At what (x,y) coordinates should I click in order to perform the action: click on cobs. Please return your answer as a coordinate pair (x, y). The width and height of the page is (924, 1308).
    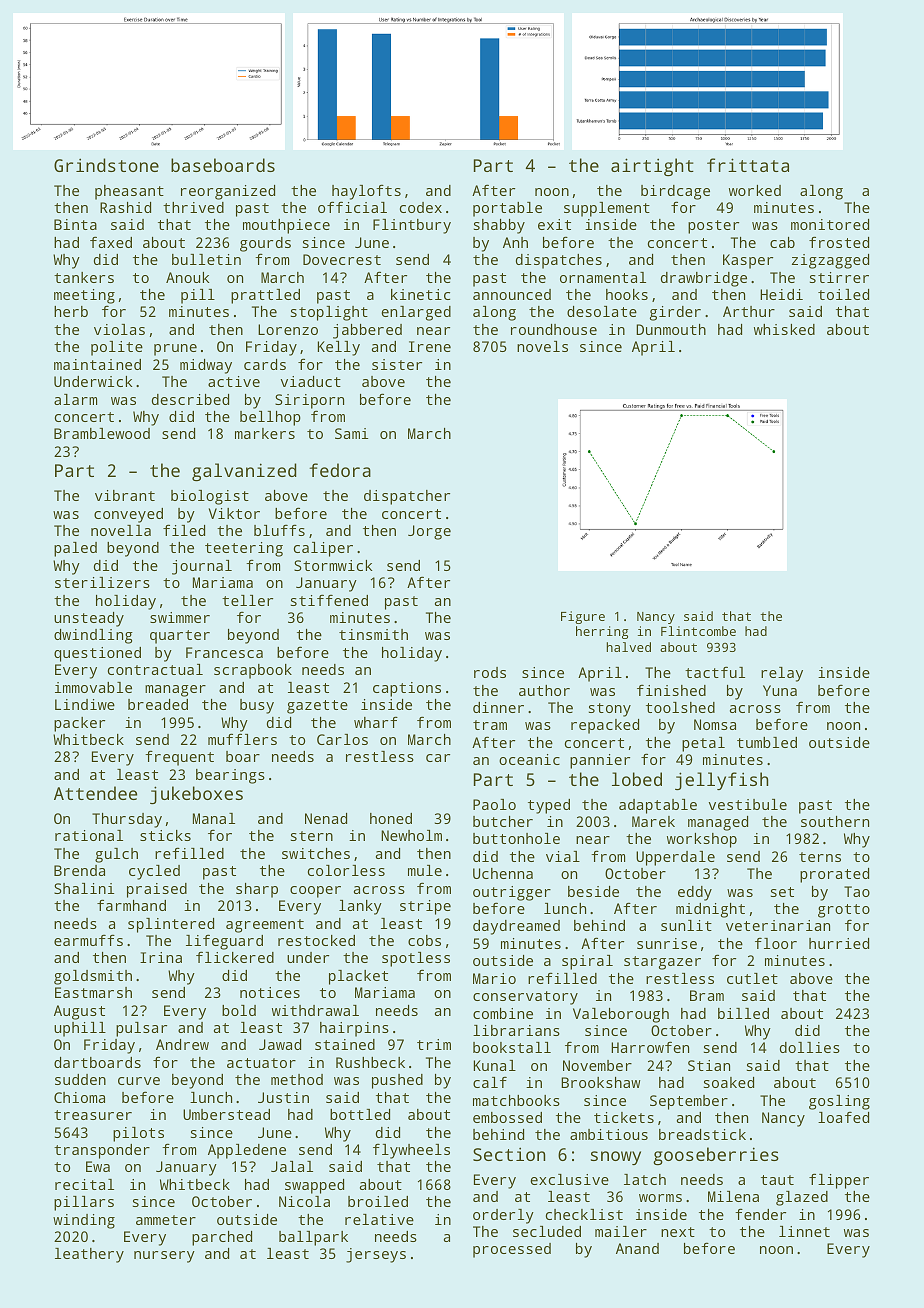
    Looking at the image, I should click on (424, 940).
